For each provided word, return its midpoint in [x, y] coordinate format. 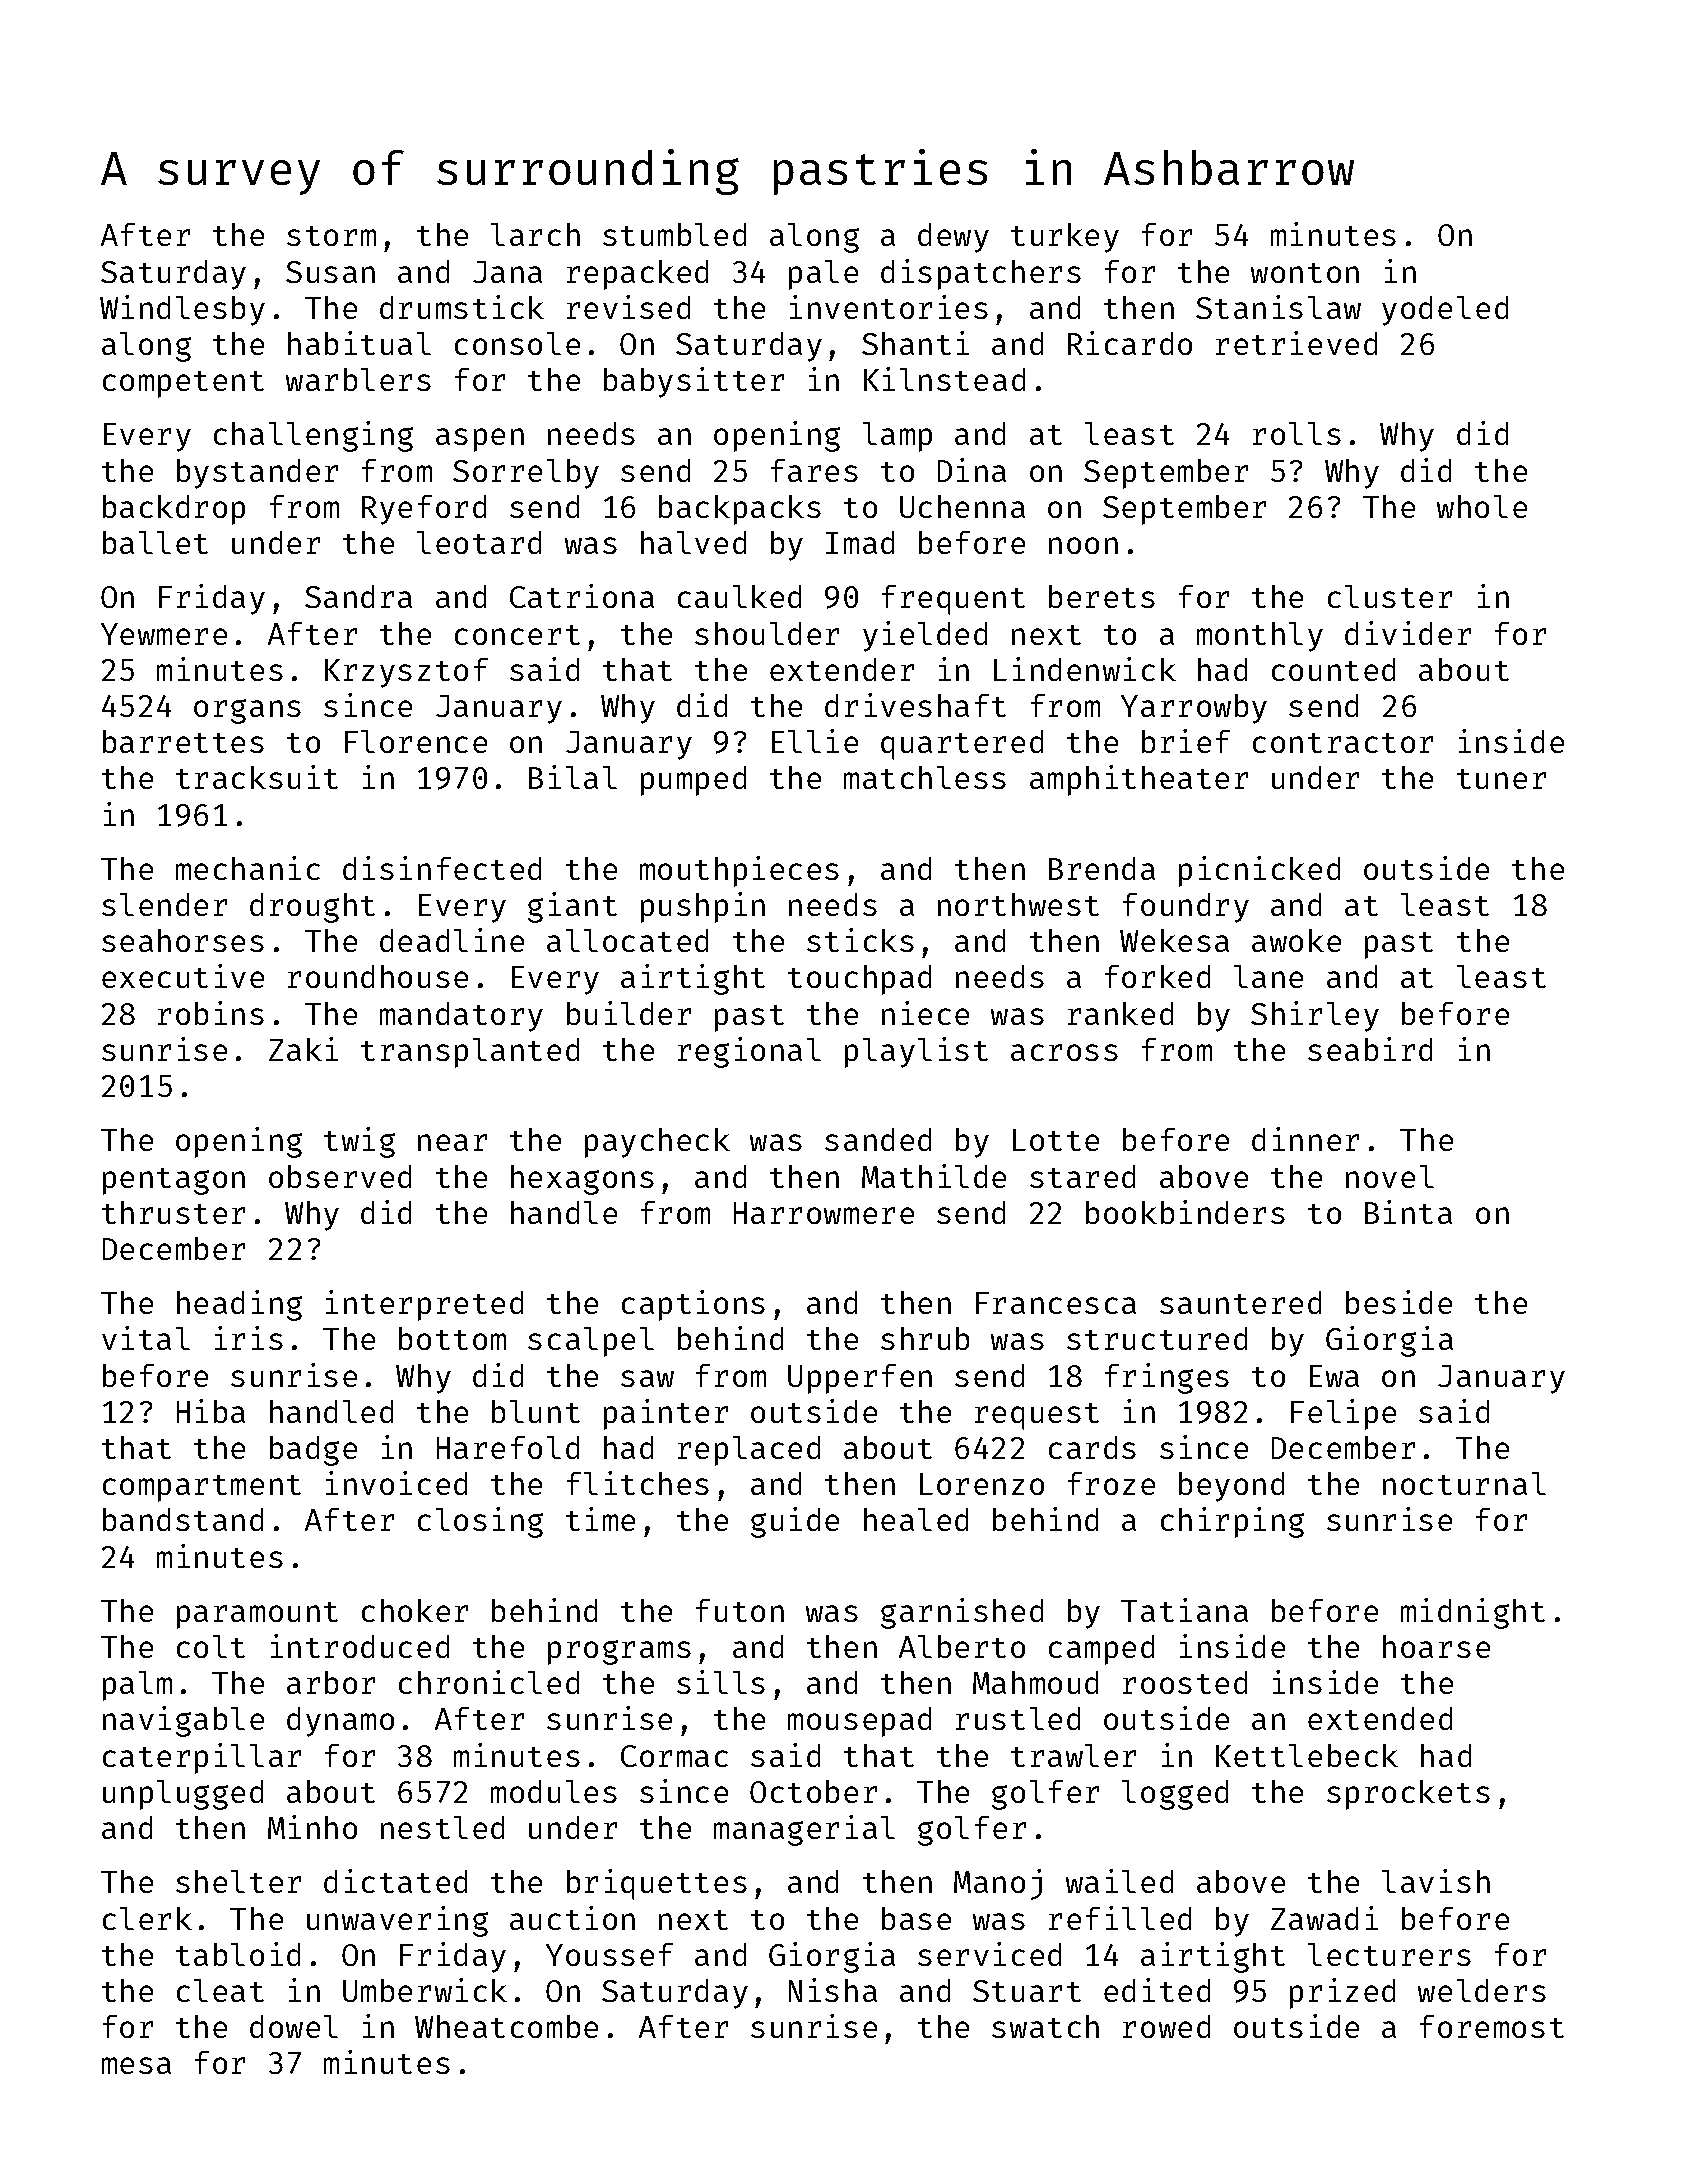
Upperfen [860, 1379]
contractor [1343, 743]
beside [1399, 1302]
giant [572, 907]
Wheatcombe [506, 2026]
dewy [953, 238]
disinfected [442, 868]
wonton [1305, 273]
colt [211, 1646]
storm [331, 236]
